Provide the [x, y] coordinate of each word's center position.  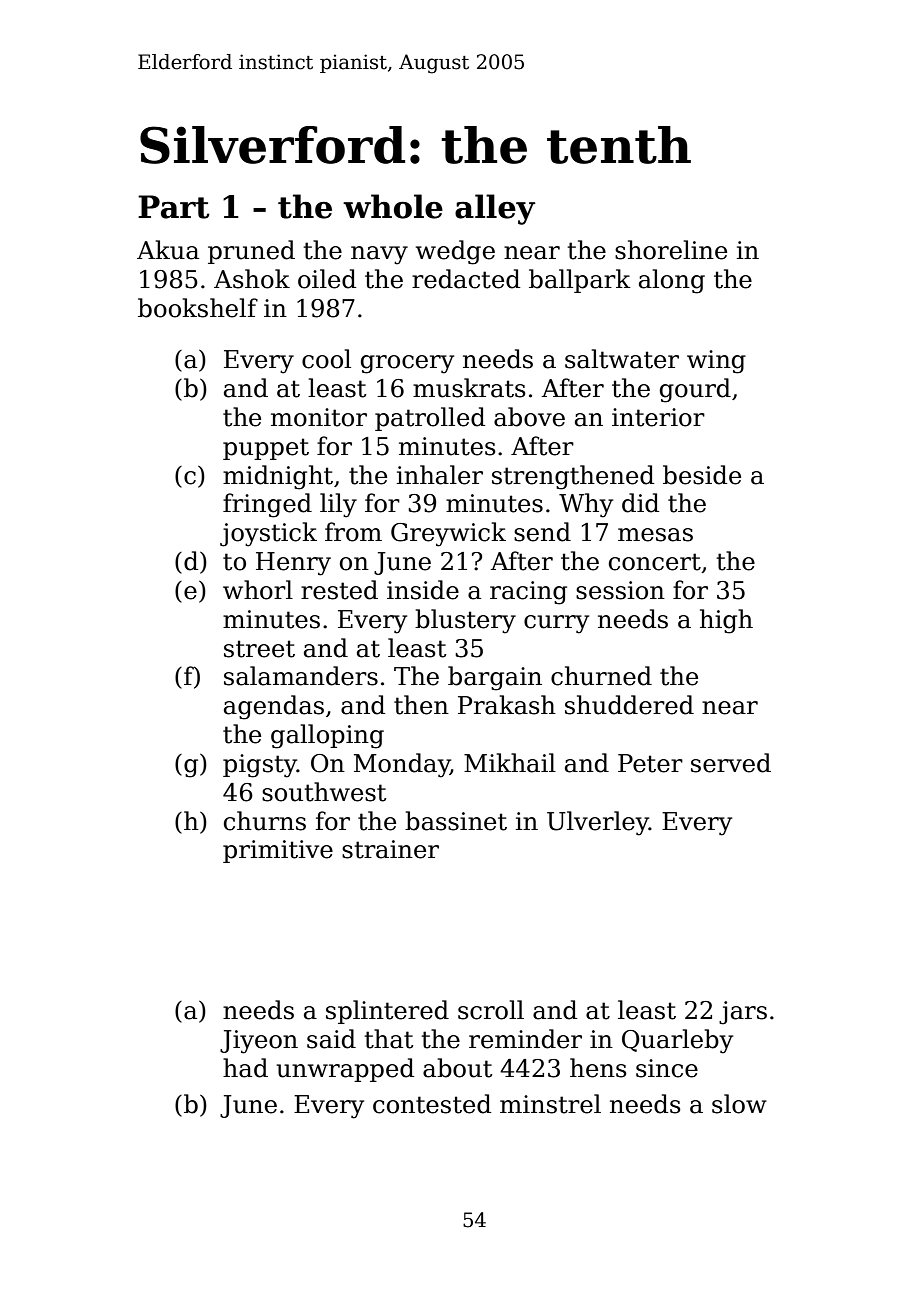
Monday [402, 765]
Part [174, 207]
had [245, 1068]
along [672, 281]
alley [495, 209]
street [259, 649]
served [731, 763]
